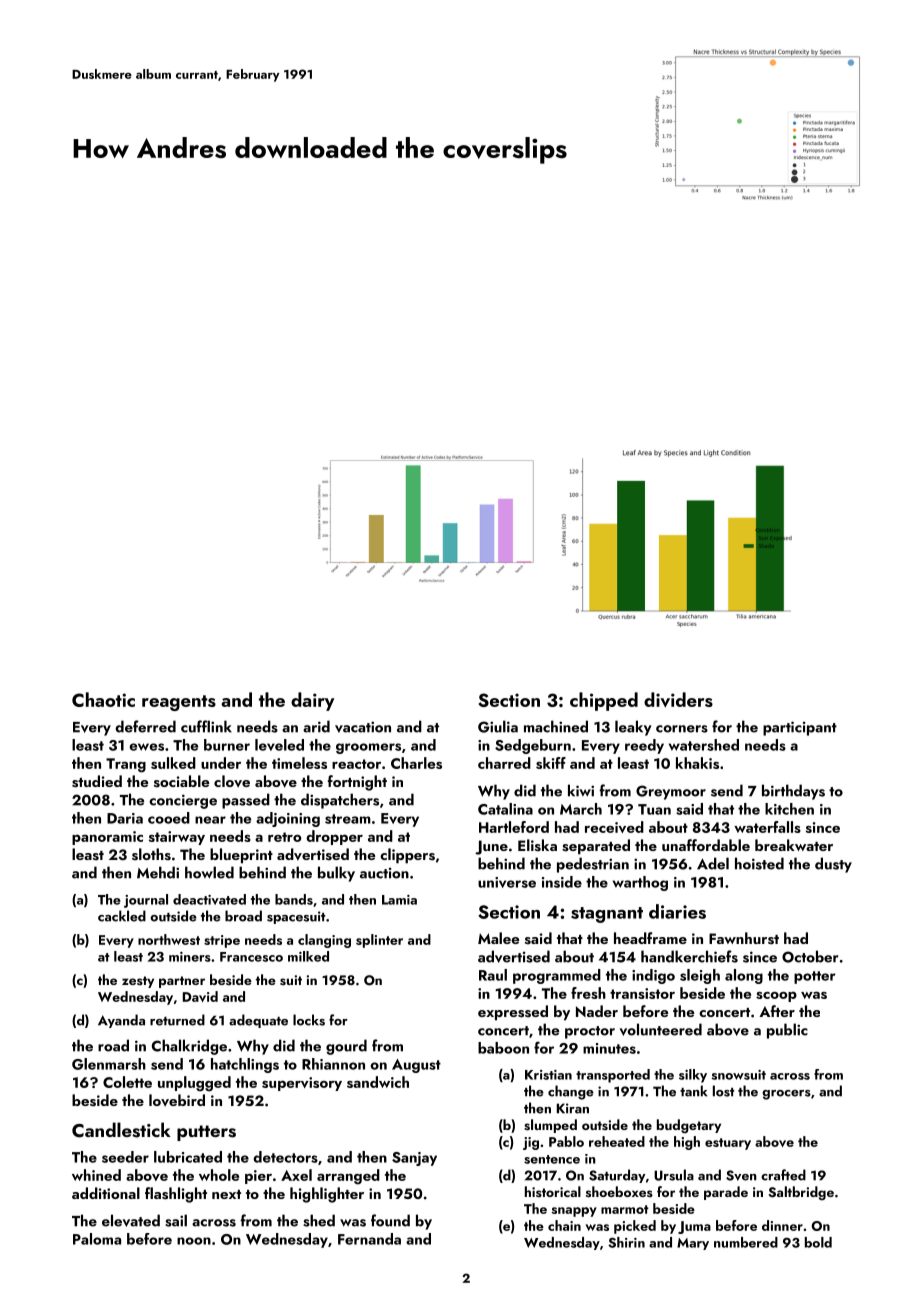 The width and height of the screenshot is (924, 1314). What do you see at coordinates (177, 838) in the screenshot?
I see `stairway` at bounding box center [177, 838].
